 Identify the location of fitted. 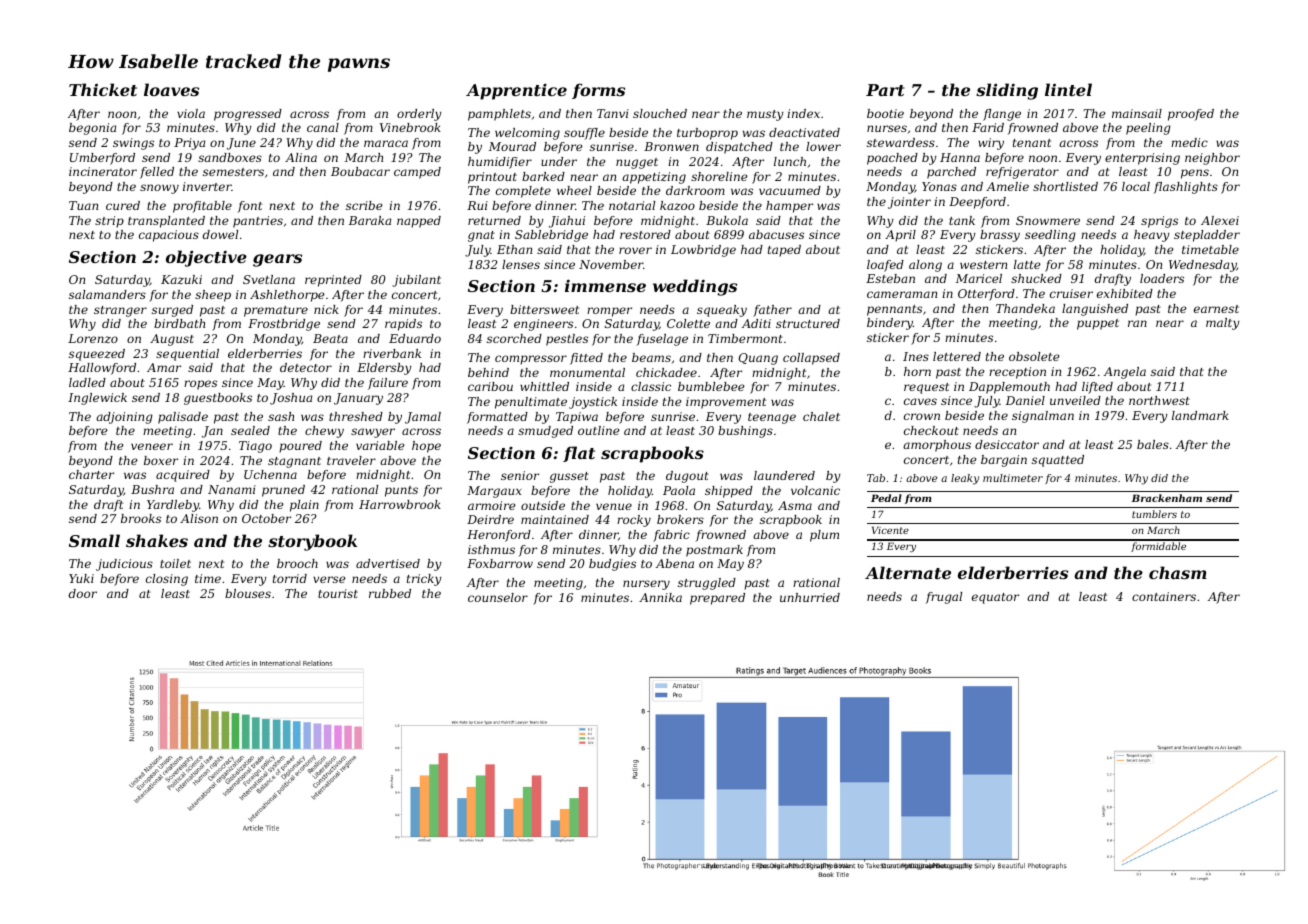
(586, 359).
